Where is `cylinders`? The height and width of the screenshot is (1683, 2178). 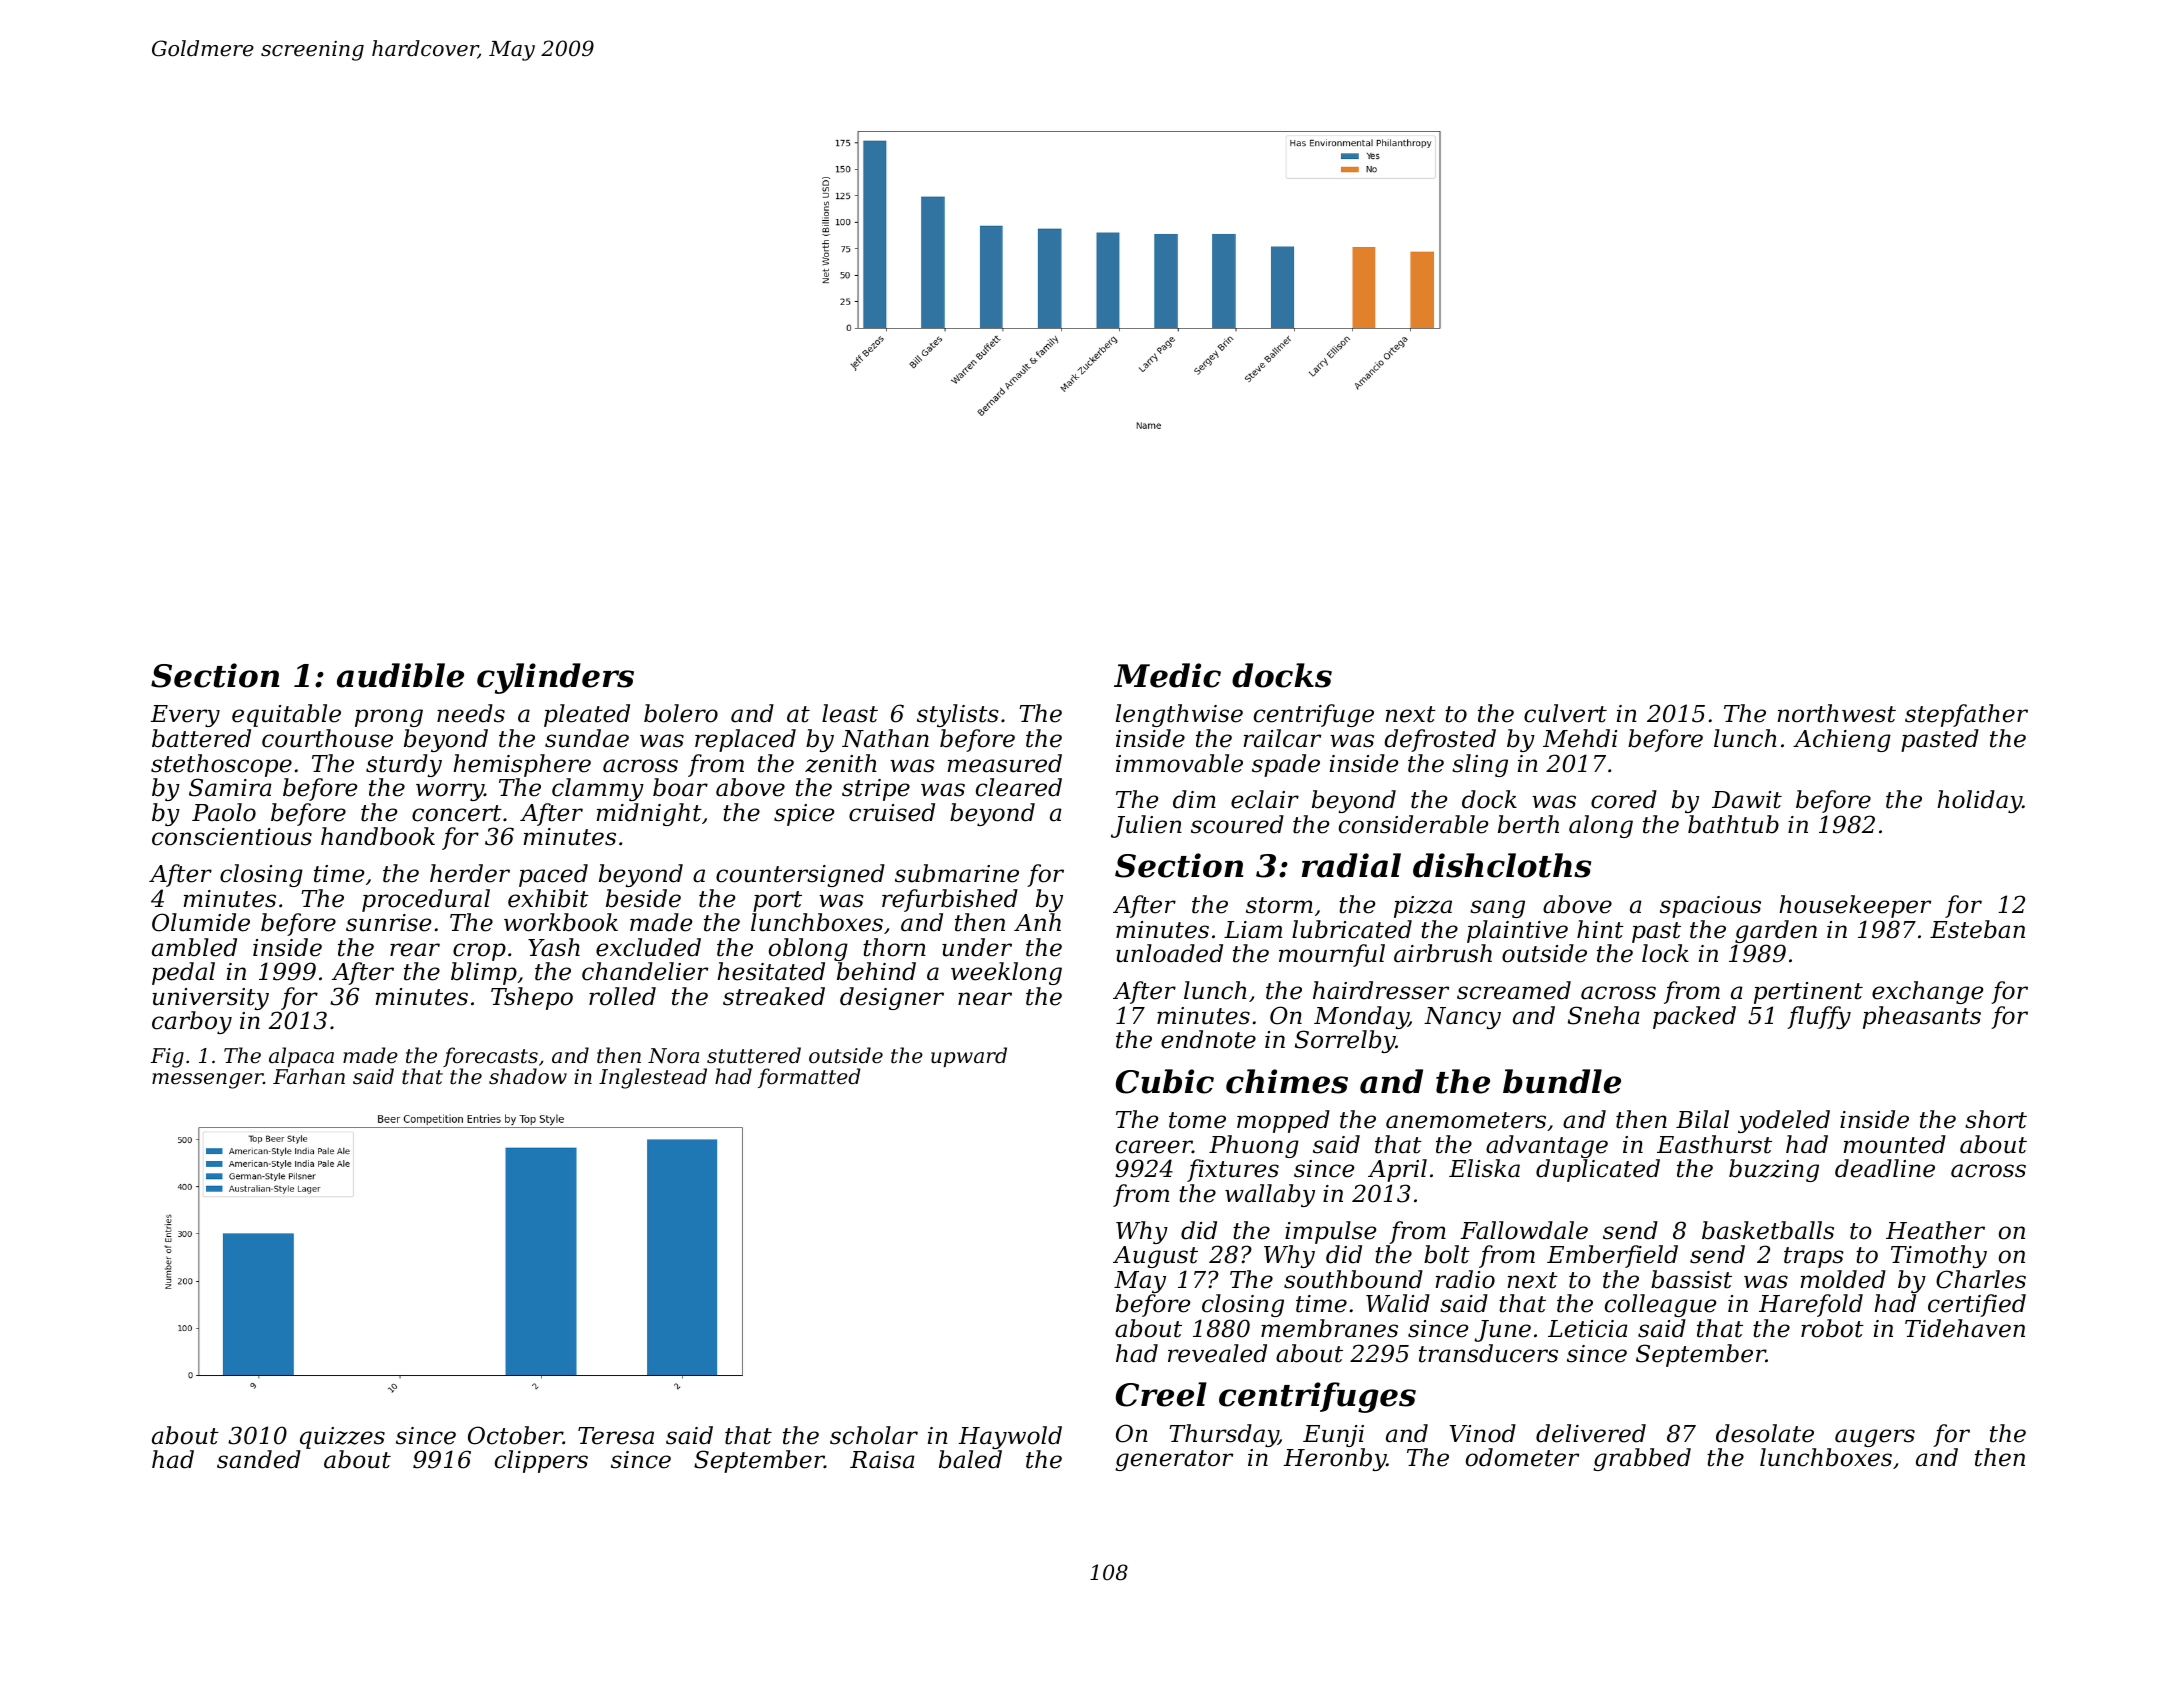
cylinders is located at coordinates (555, 678).
